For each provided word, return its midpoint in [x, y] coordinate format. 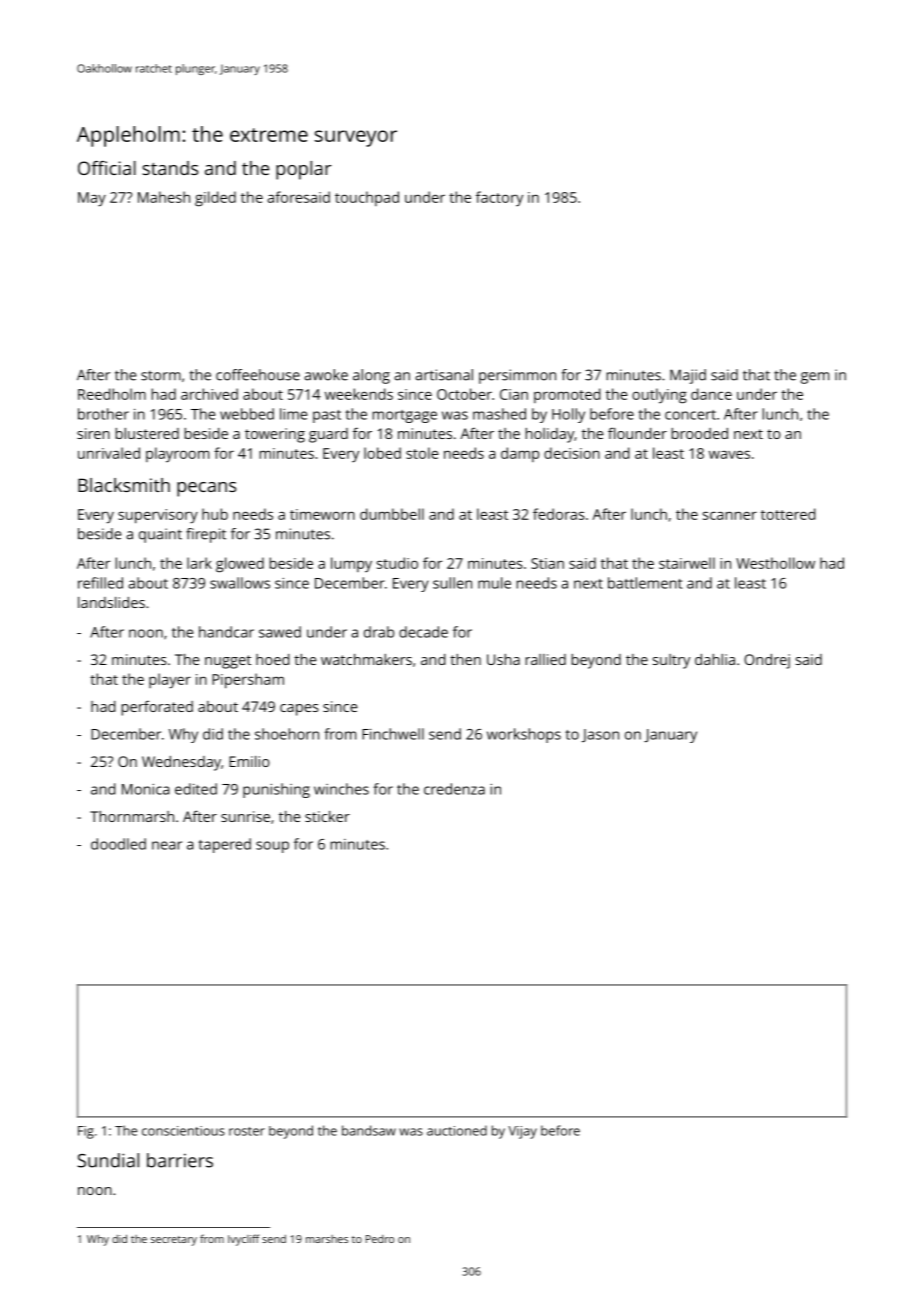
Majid [688, 376]
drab [379, 632]
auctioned [457, 1130]
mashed [499, 414]
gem [815, 378]
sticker [327, 816]
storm [161, 376]
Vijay [522, 1132]
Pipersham [248, 681]
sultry [671, 661]
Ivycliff [244, 1240]
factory [499, 198]
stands [170, 168]
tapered [224, 845]
